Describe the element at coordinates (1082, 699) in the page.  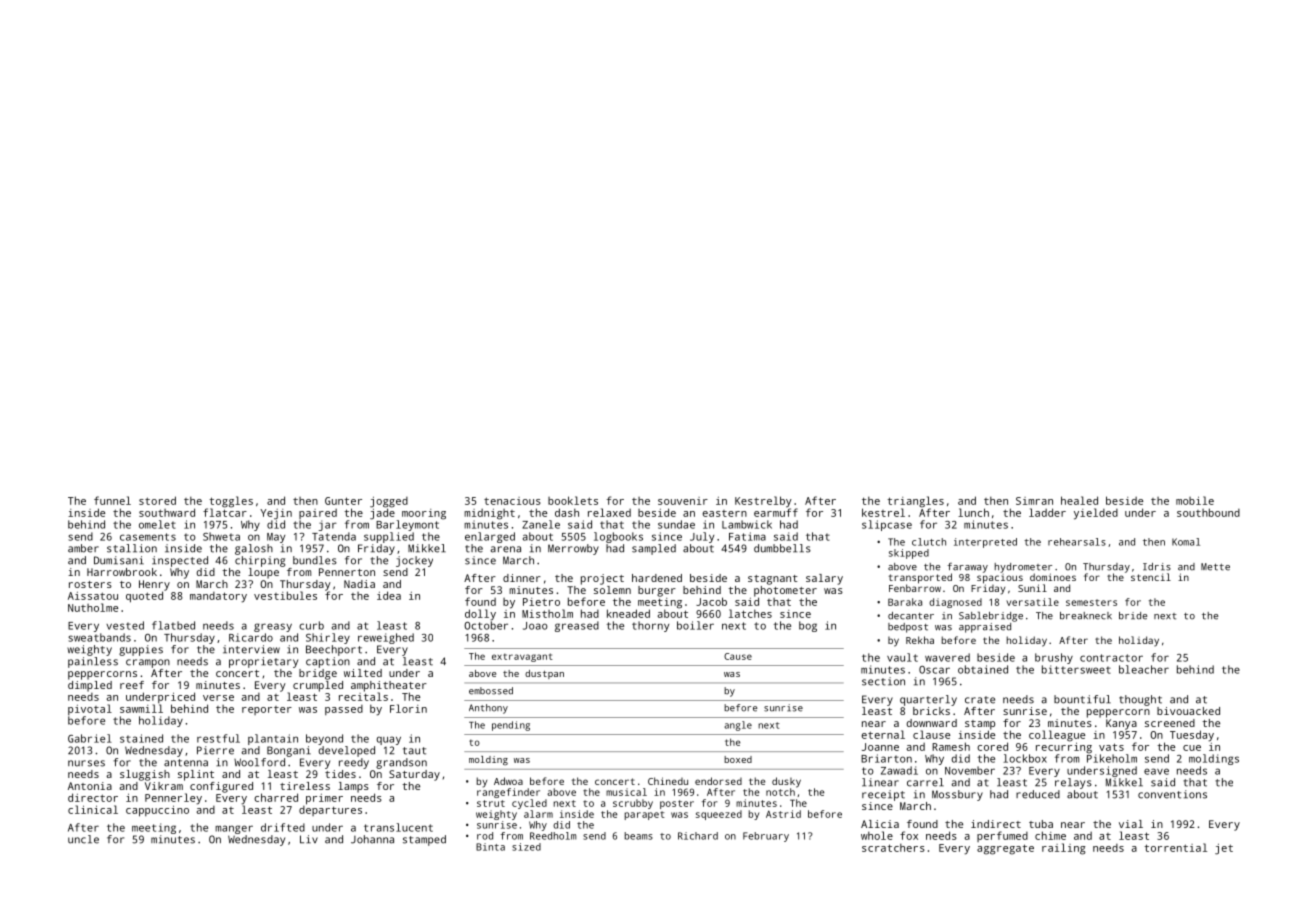
I see `bountiful` at that location.
